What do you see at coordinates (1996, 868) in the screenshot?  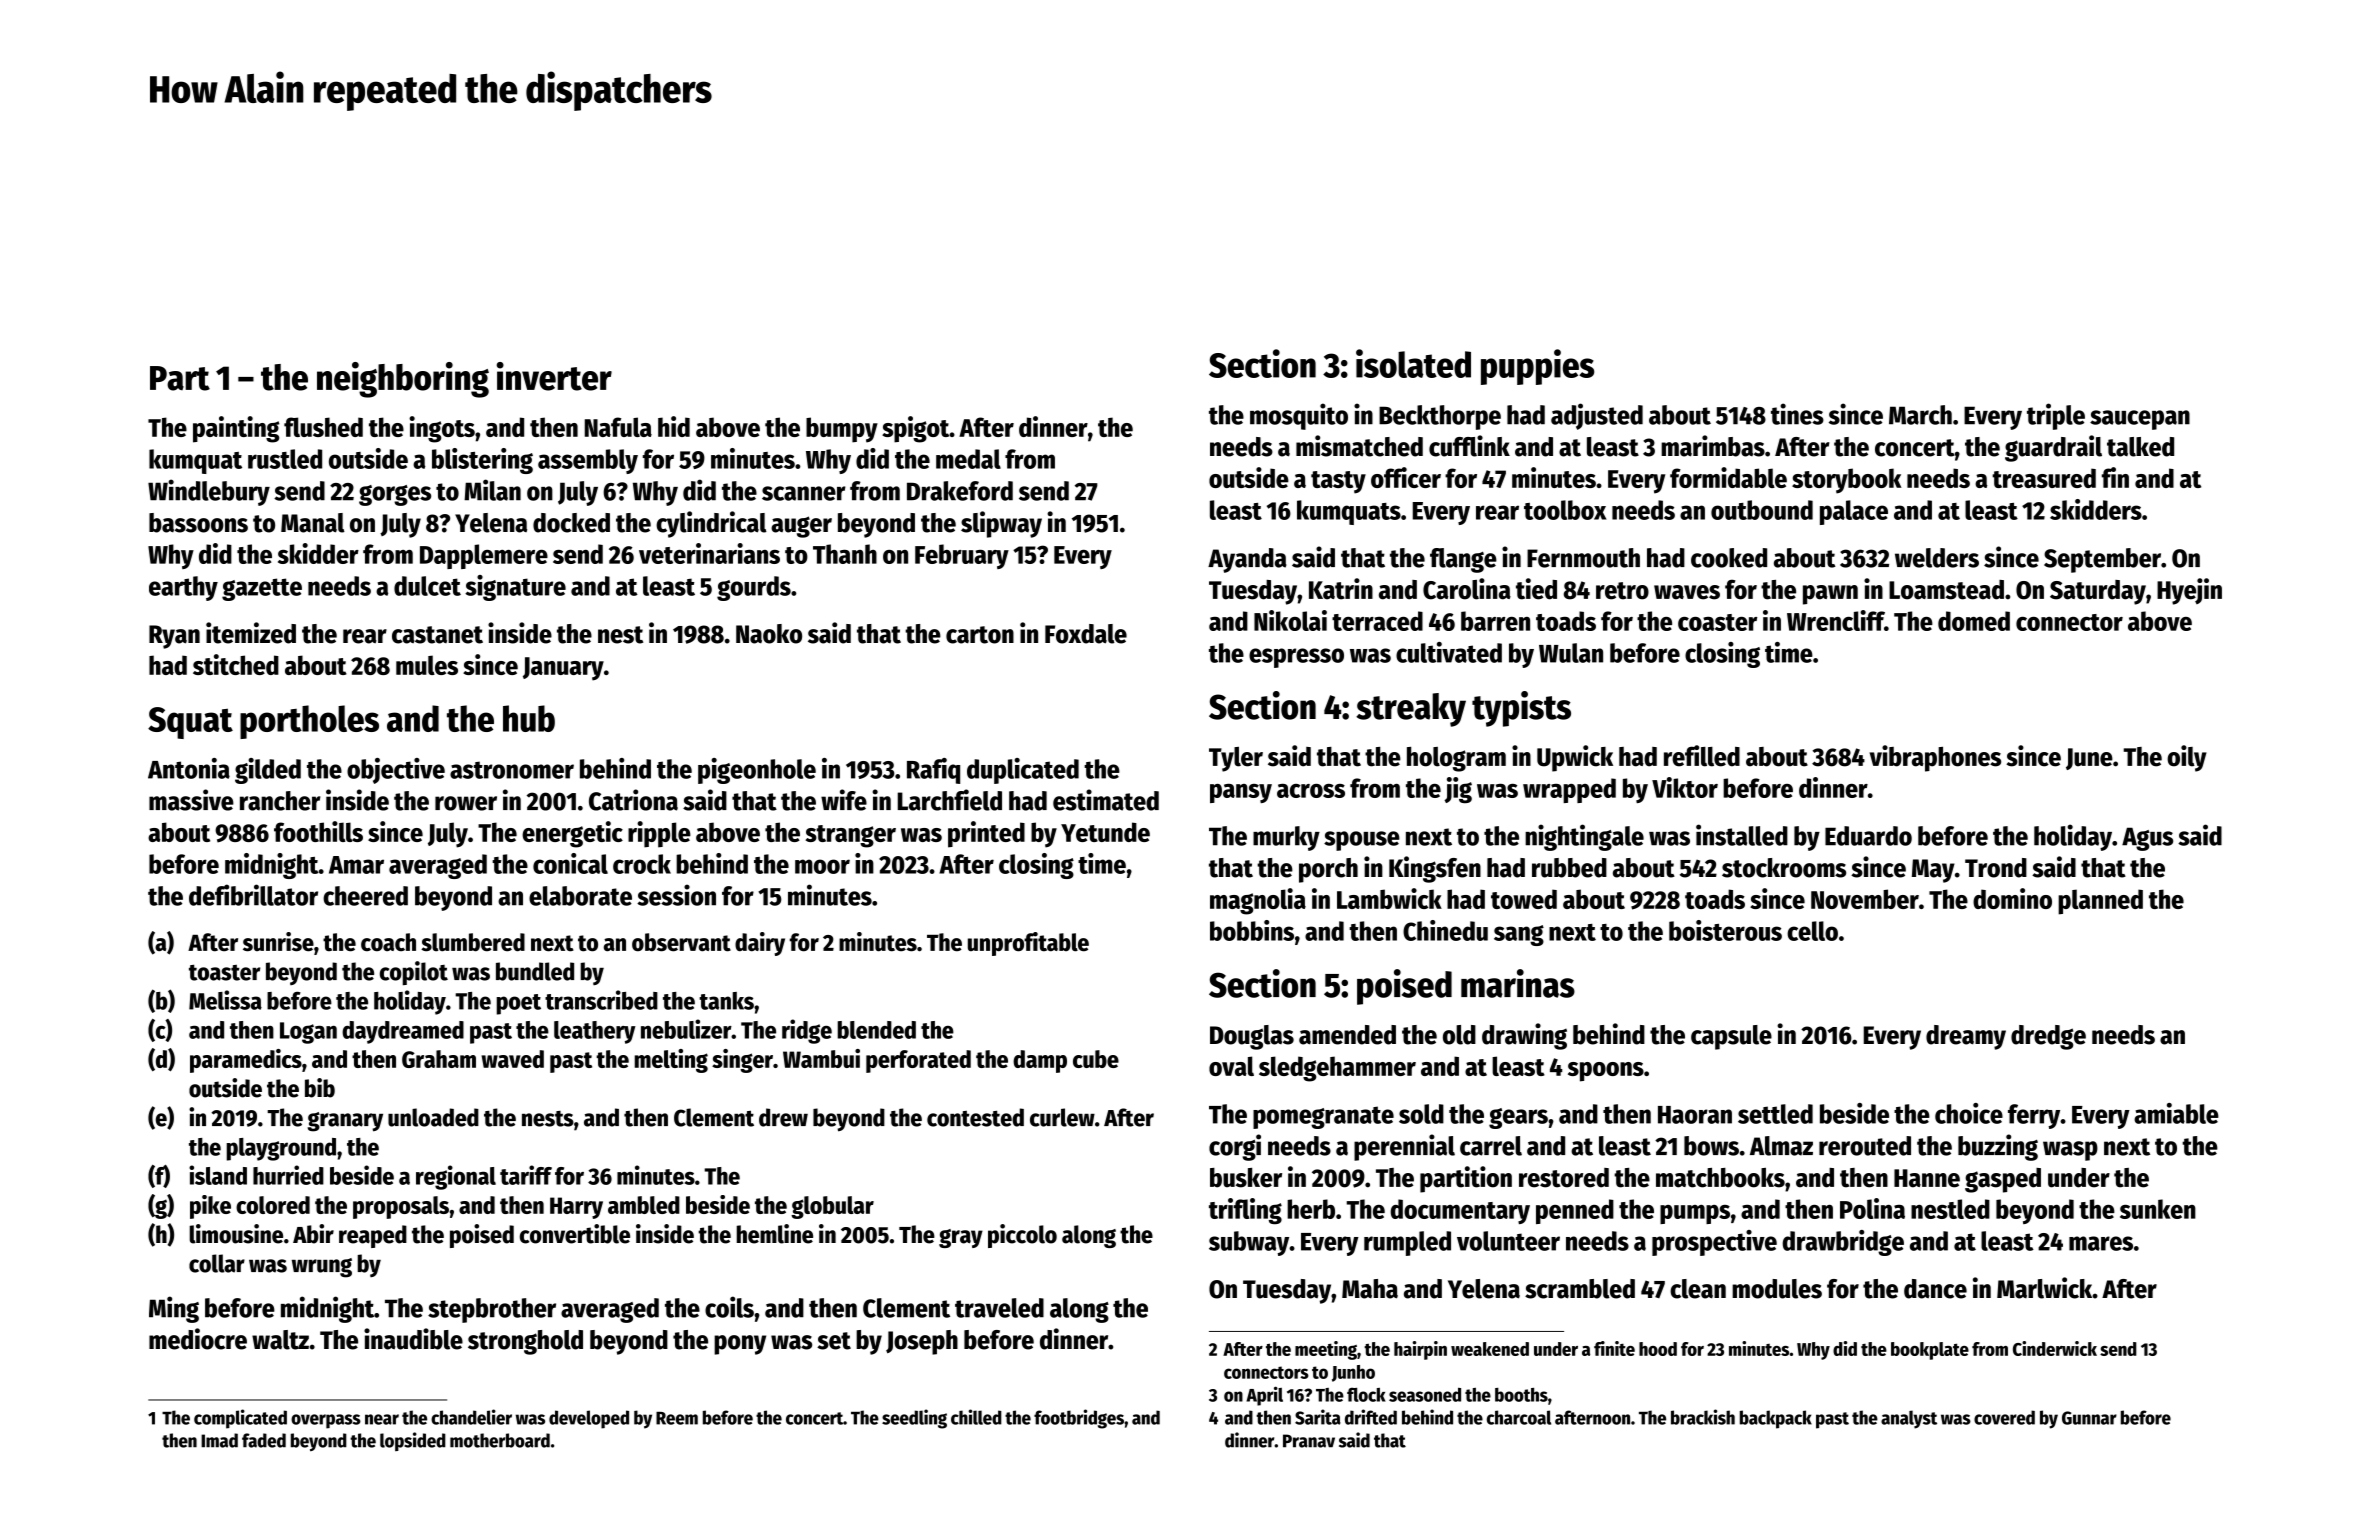 I see `Trond` at bounding box center [1996, 868].
